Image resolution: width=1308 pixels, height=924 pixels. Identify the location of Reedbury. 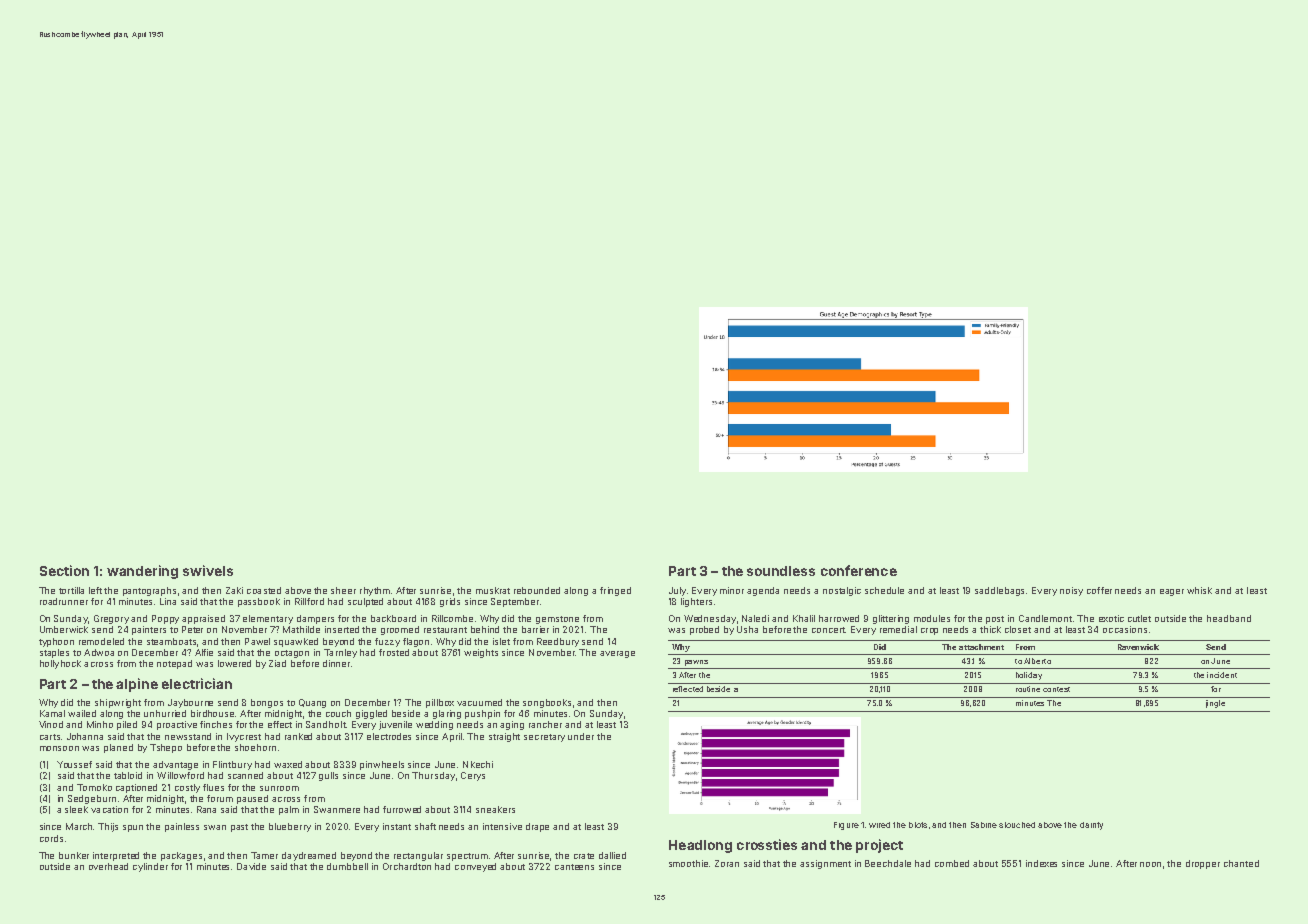
(558, 642).
